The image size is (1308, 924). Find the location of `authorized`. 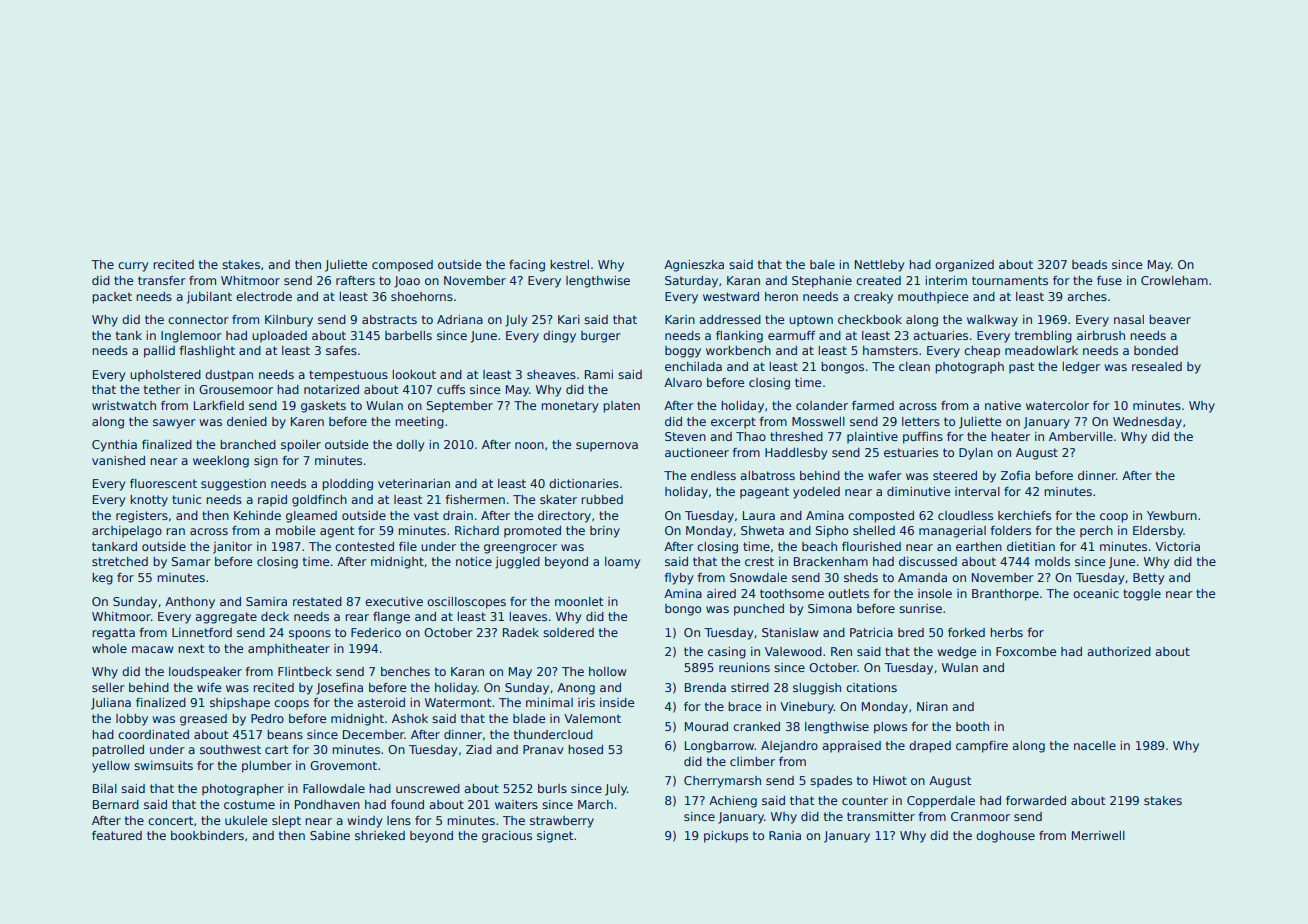

authorized is located at coordinates (1119, 651).
